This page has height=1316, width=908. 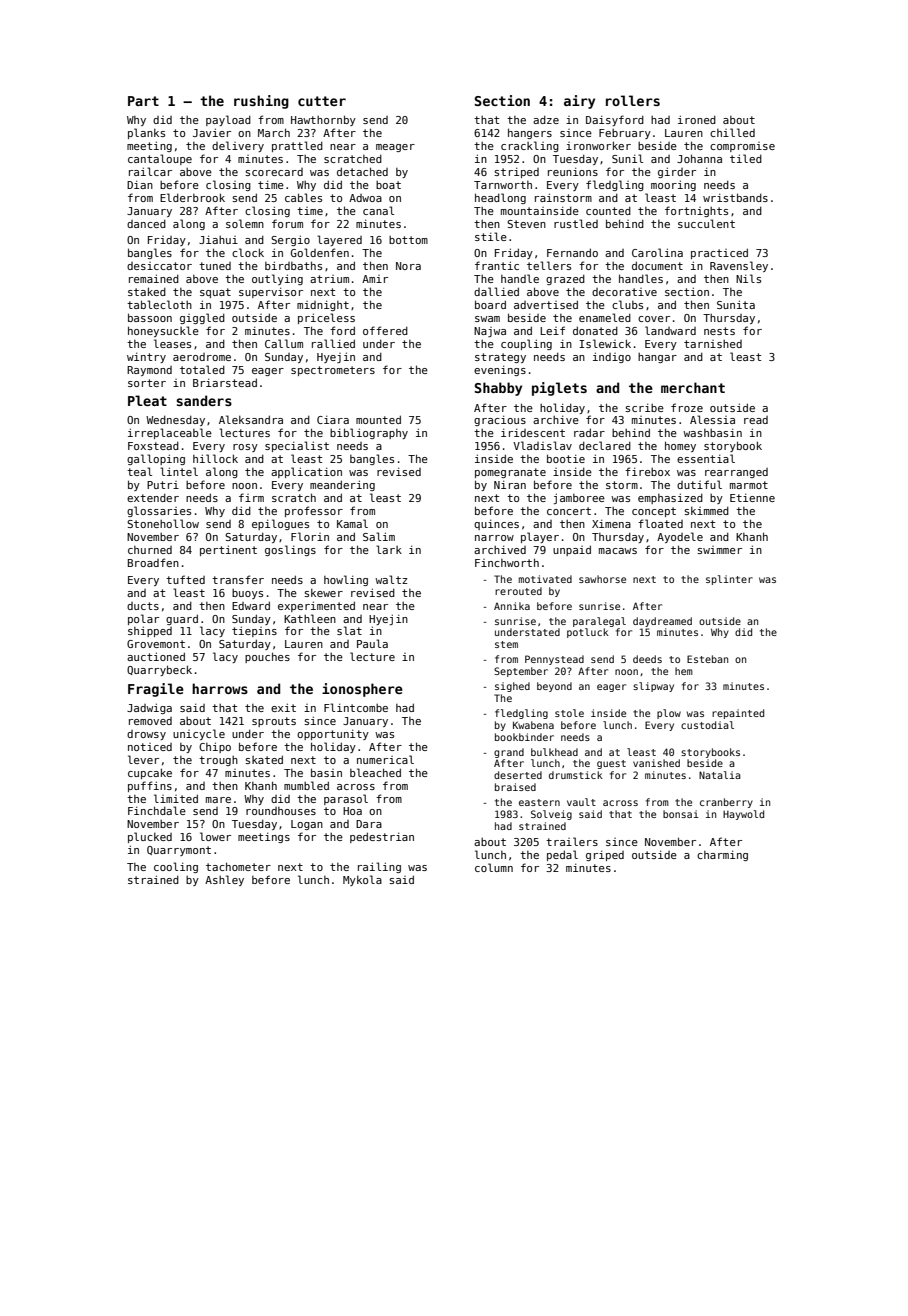 What do you see at coordinates (163, 523) in the page?
I see `Stonehollow` at bounding box center [163, 523].
